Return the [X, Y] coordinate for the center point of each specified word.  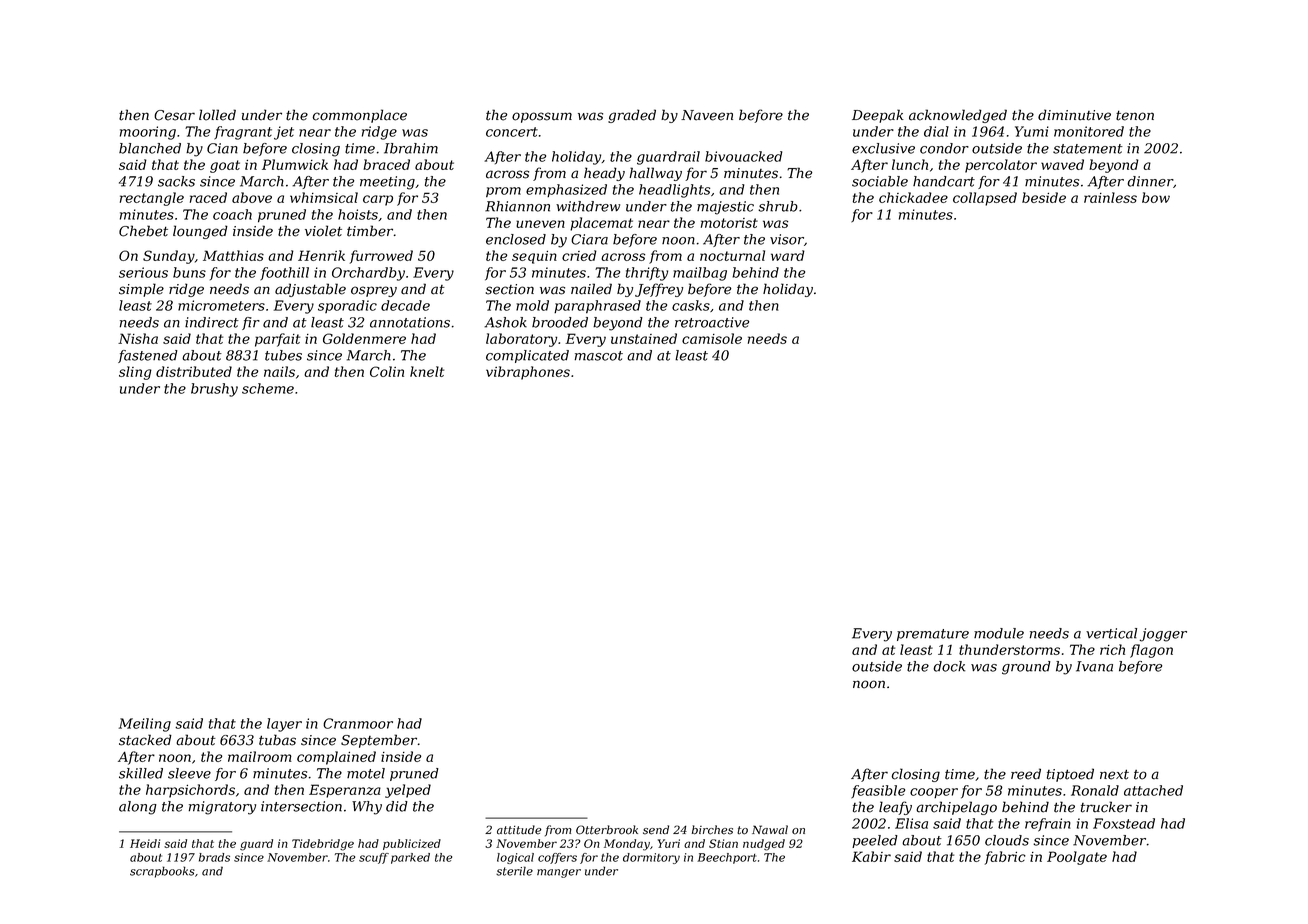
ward [788, 255]
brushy [214, 390]
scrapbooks [162, 872]
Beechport [726, 858]
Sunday [169, 257]
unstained [644, 338]
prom [503, 192]
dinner [1150, 181]
